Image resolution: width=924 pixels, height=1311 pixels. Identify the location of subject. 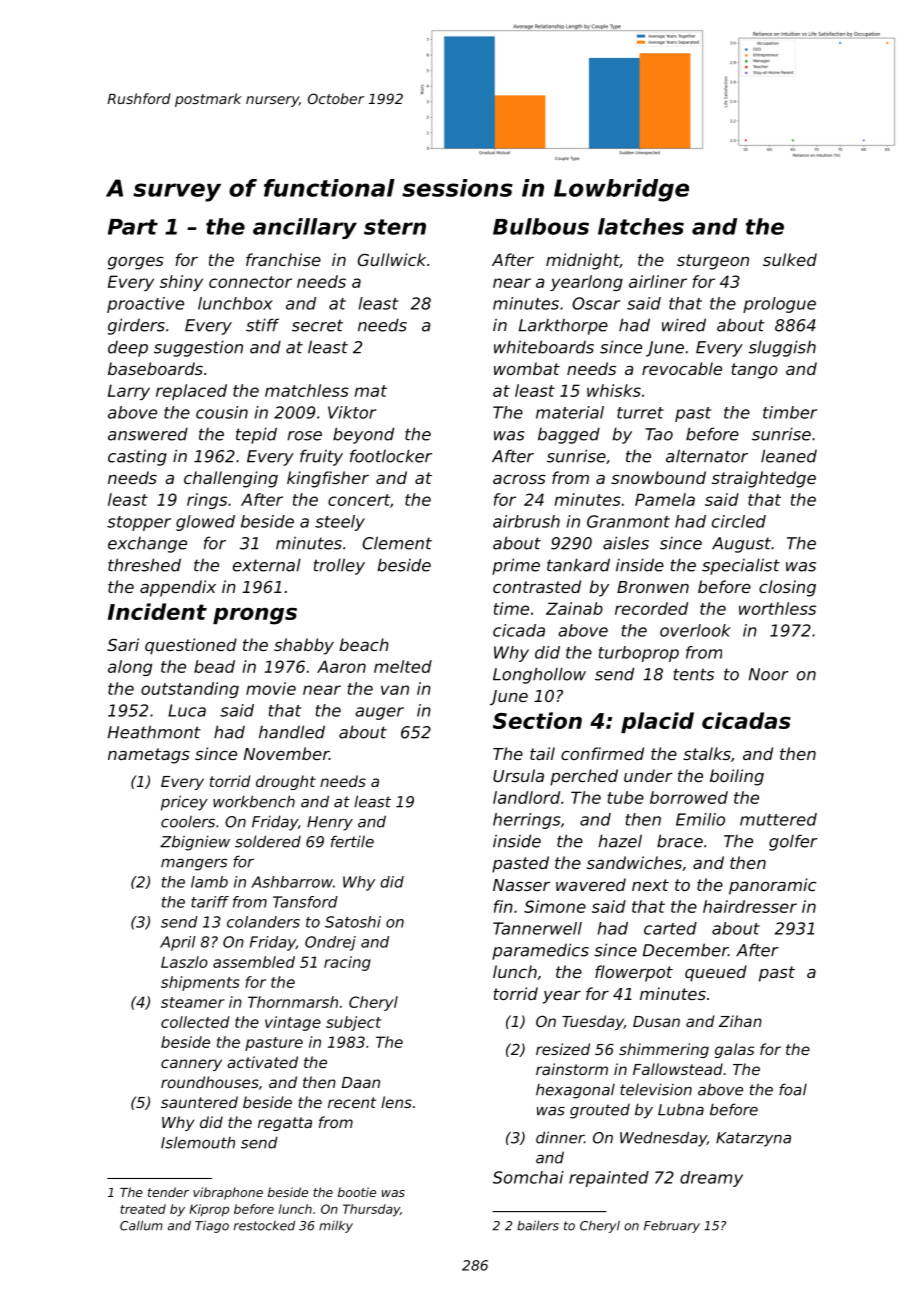
(353, 1023).
